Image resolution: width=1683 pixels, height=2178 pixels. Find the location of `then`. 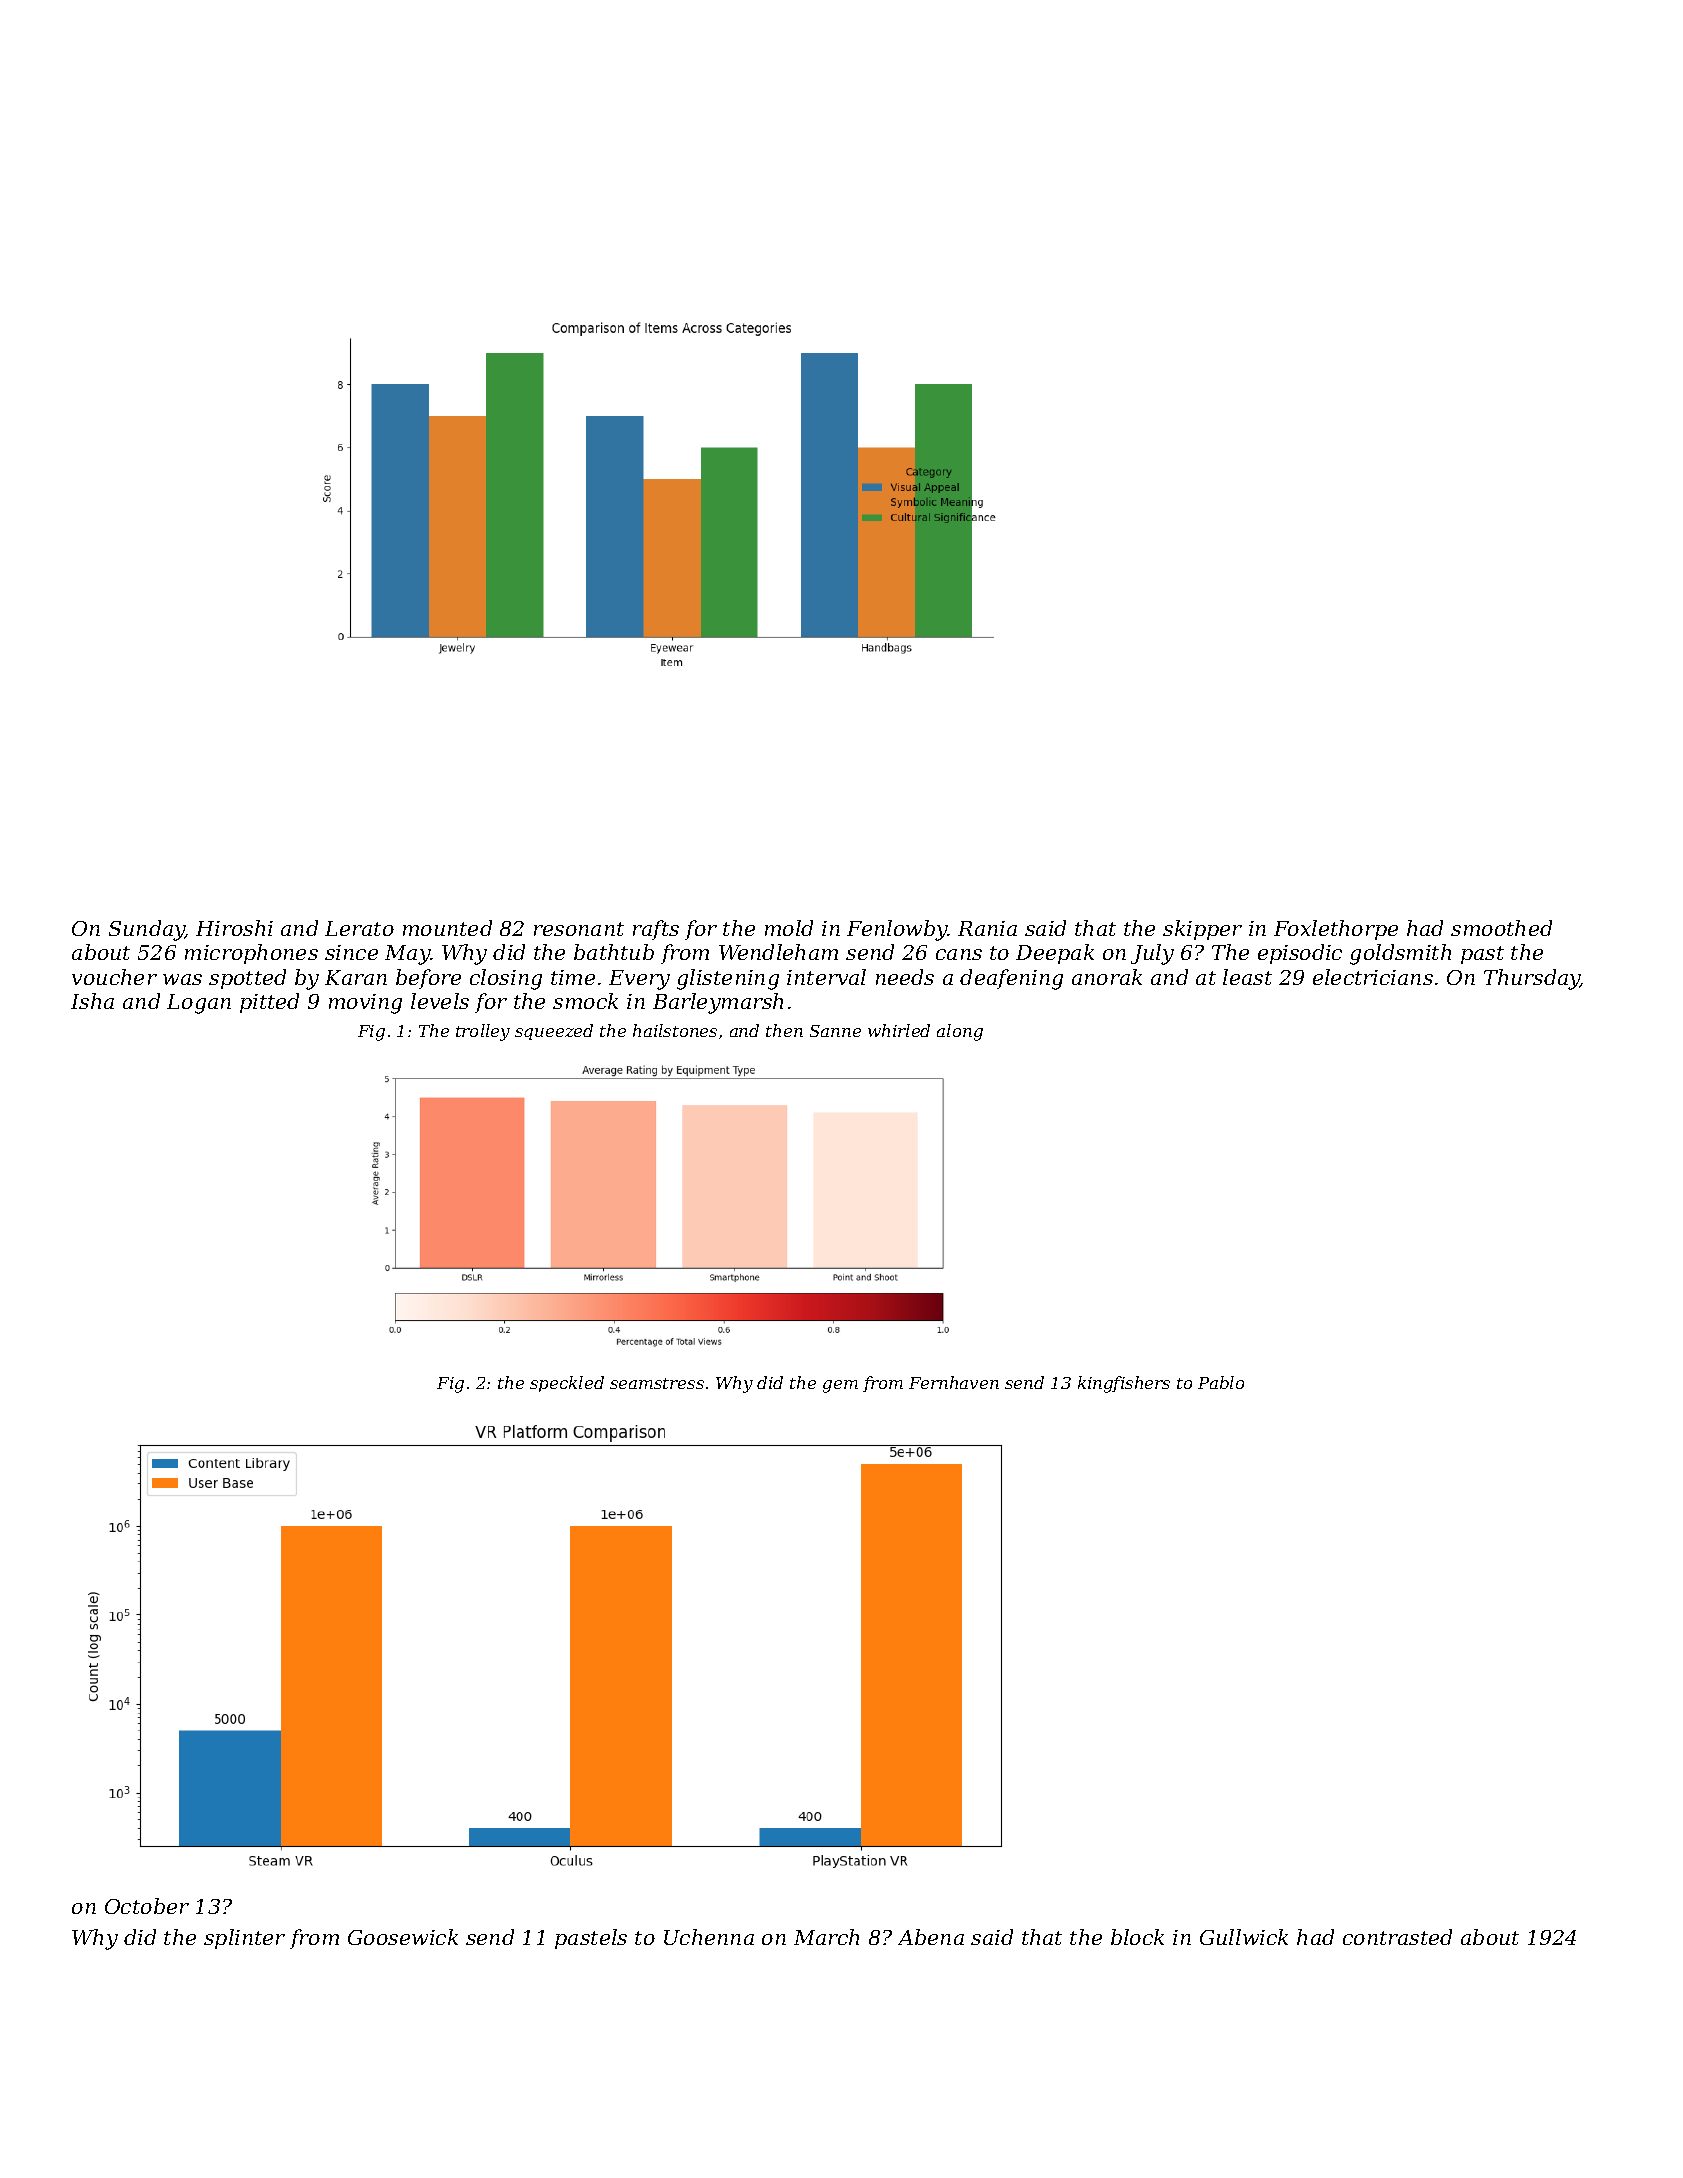

then is located at coordinates (784, 1030).
